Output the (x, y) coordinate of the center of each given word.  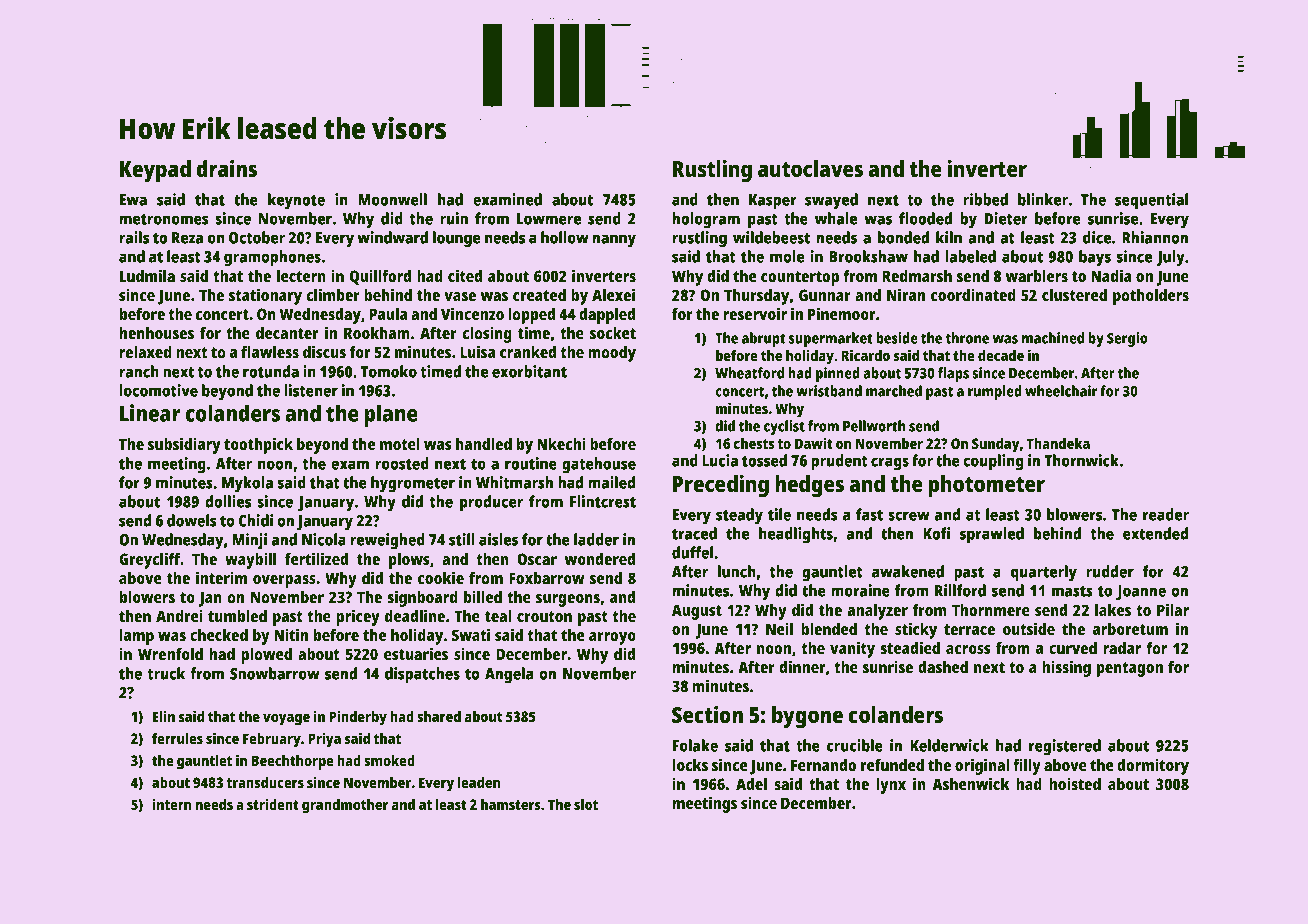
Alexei (613, 294)
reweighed (388, 541)
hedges (809, 486)
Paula (388, 314)
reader (1166, 514)
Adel (751, 784)
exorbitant (529, 371)
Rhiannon (1155, 237)
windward (392, 237)
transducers (265, 782)
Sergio (1127, 339)
